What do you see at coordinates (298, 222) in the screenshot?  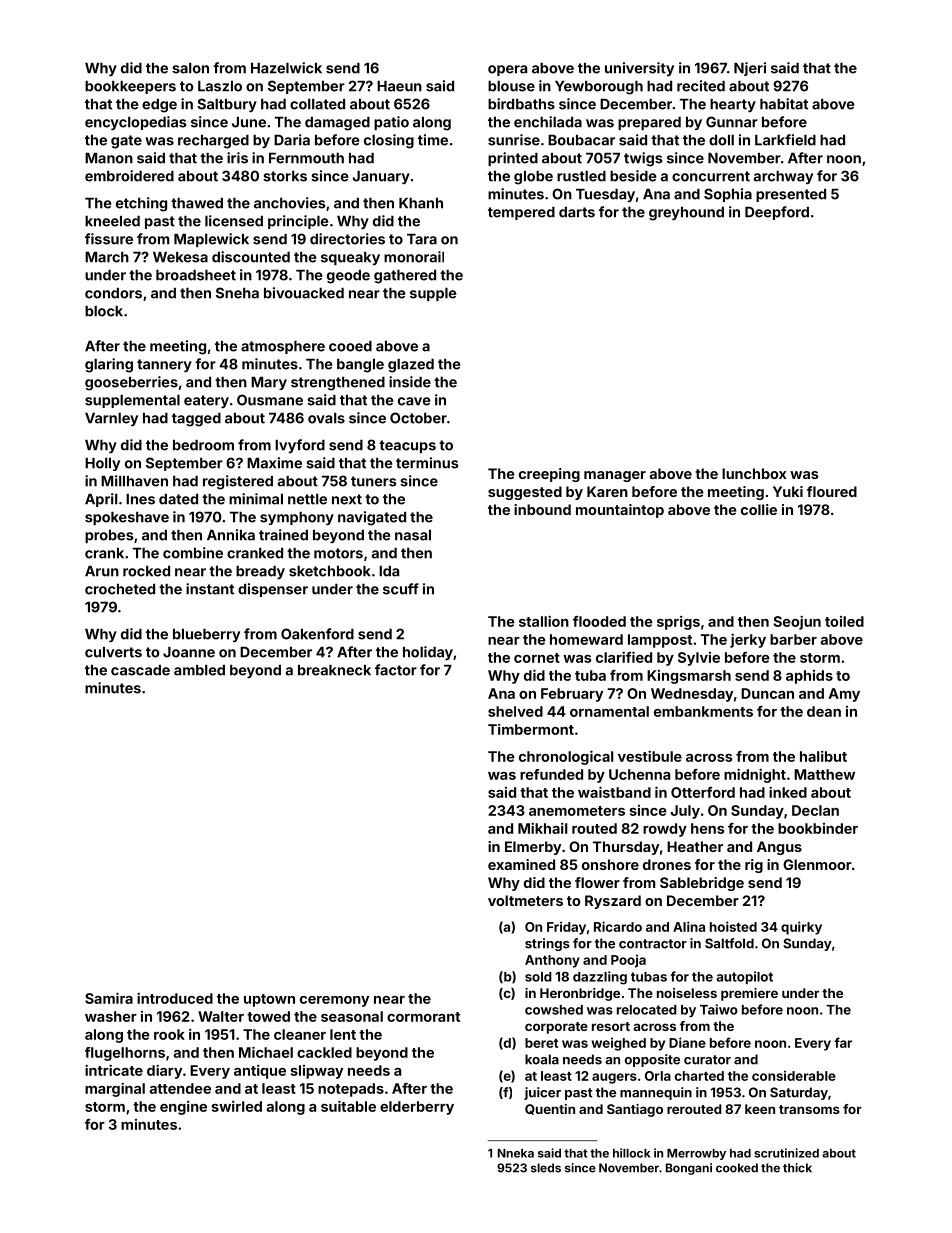 I see `principle` at bounding box center [298, 222].
